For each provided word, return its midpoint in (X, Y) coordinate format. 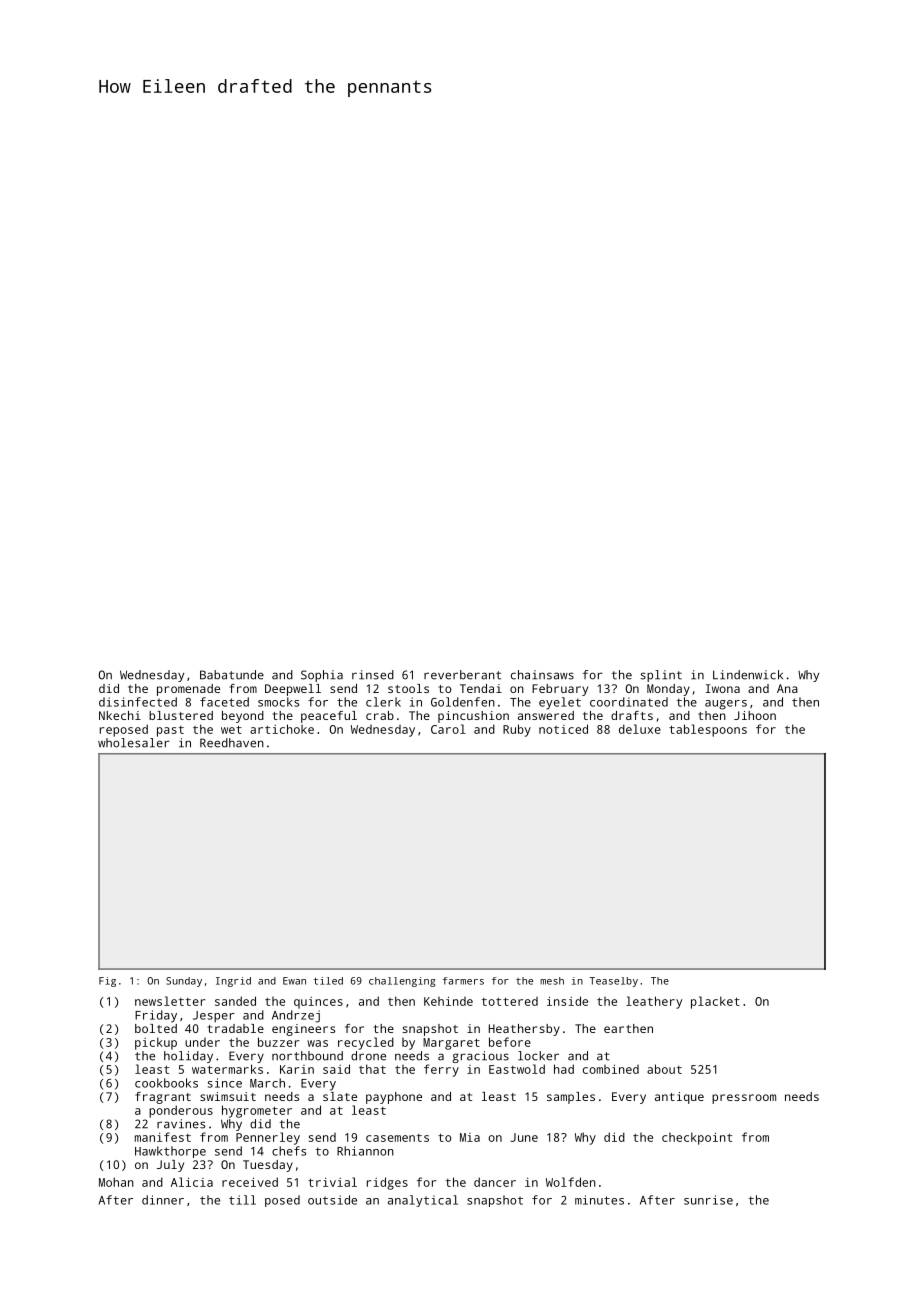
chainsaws (542, 675)
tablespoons (708, 730)
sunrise (708, 1200)
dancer (495, 1182)
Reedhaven (232, 743)
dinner (163, 1200)
